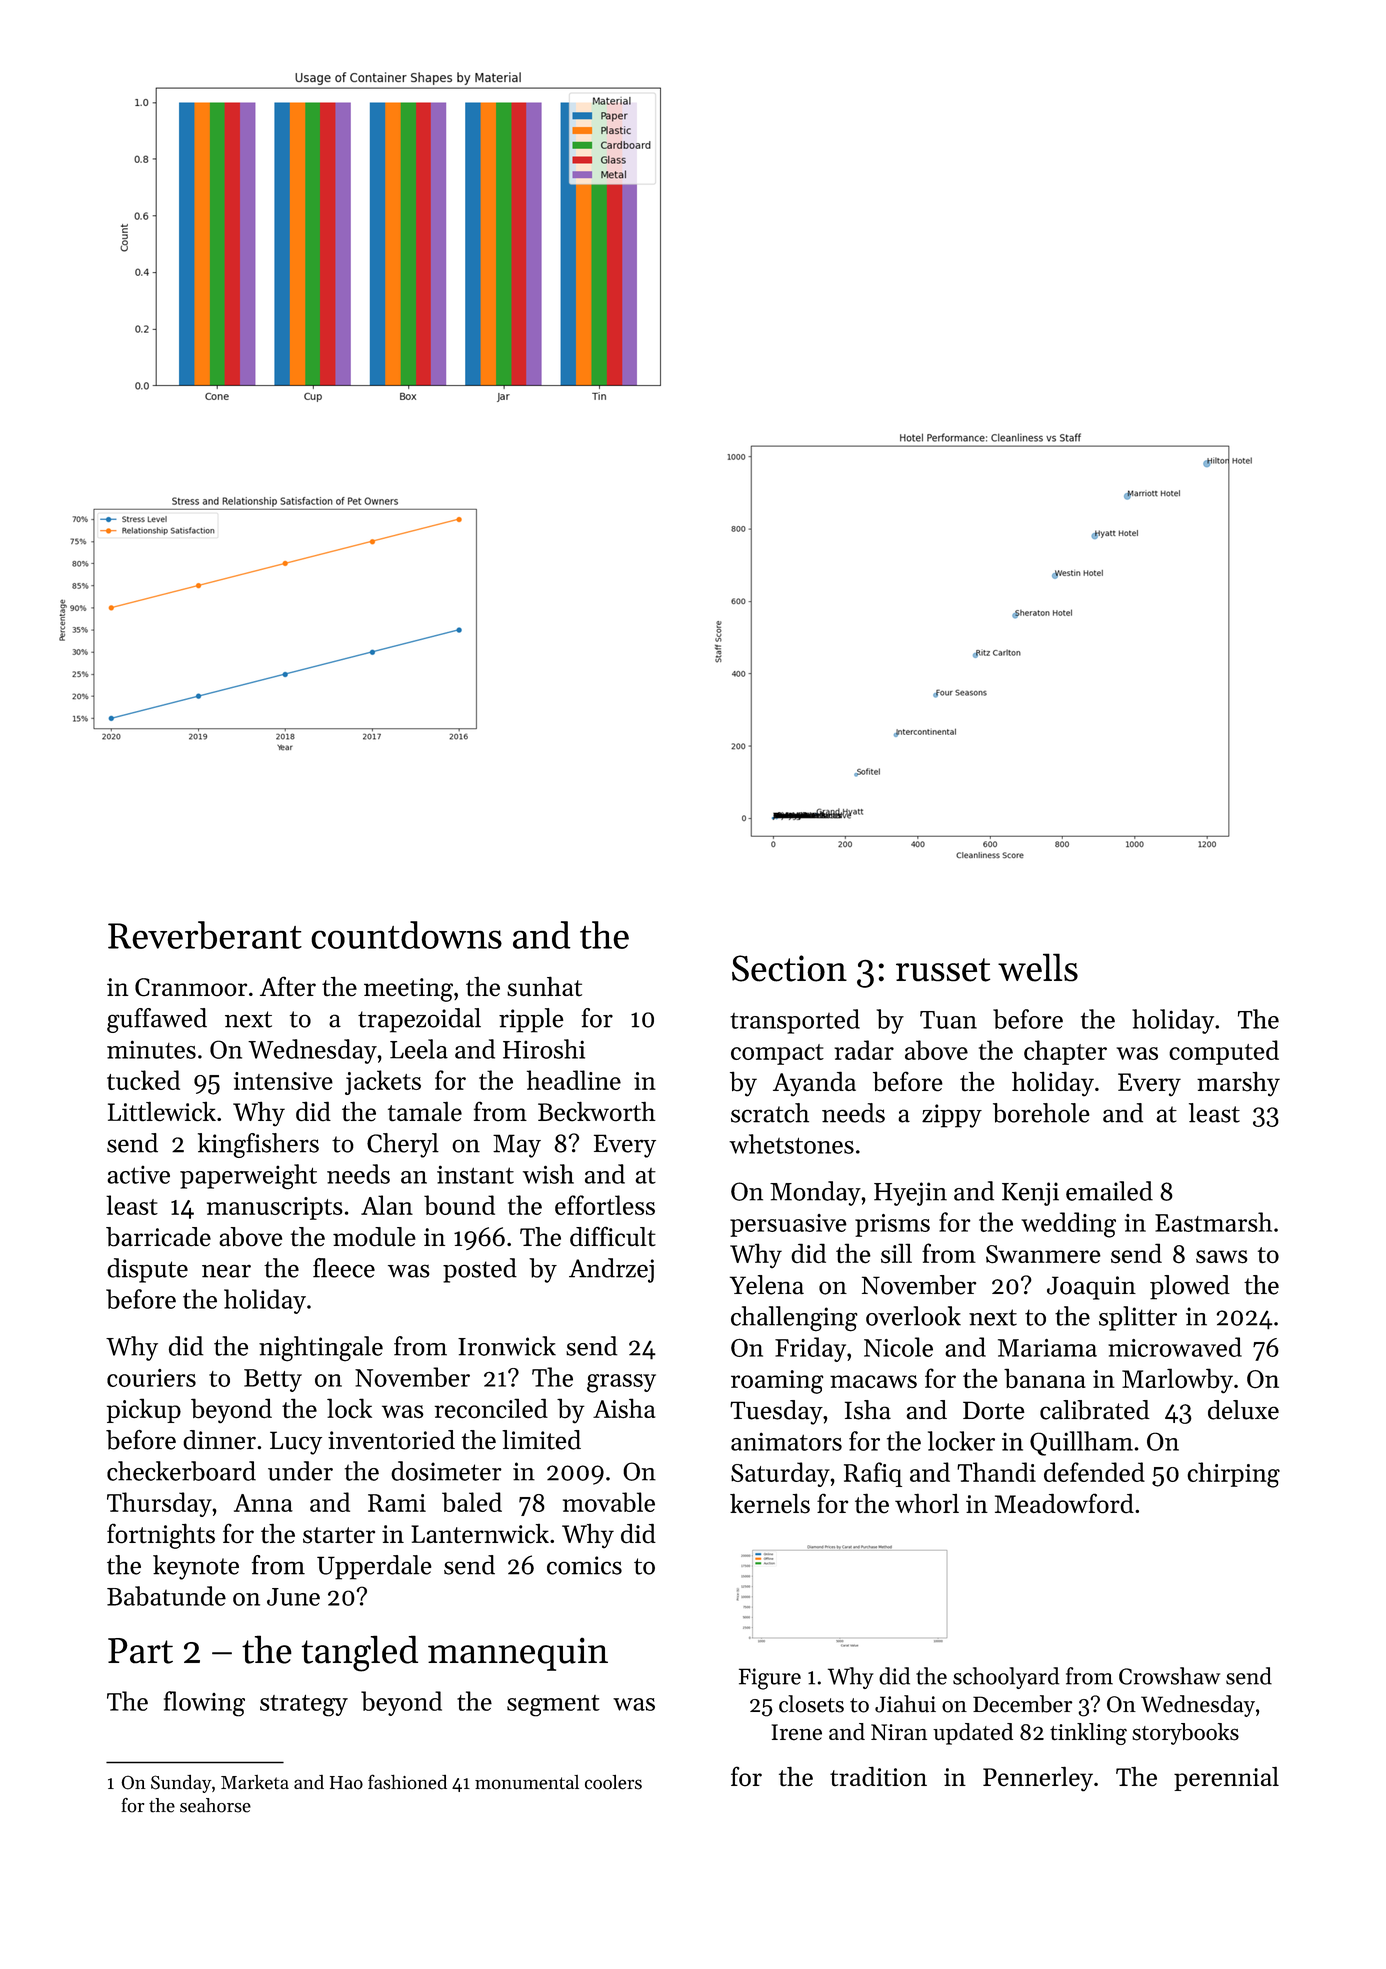 Image resolution: width=1386 pixels, height=1969 pixels. I want to click on Figure, so click(770, 1679).
